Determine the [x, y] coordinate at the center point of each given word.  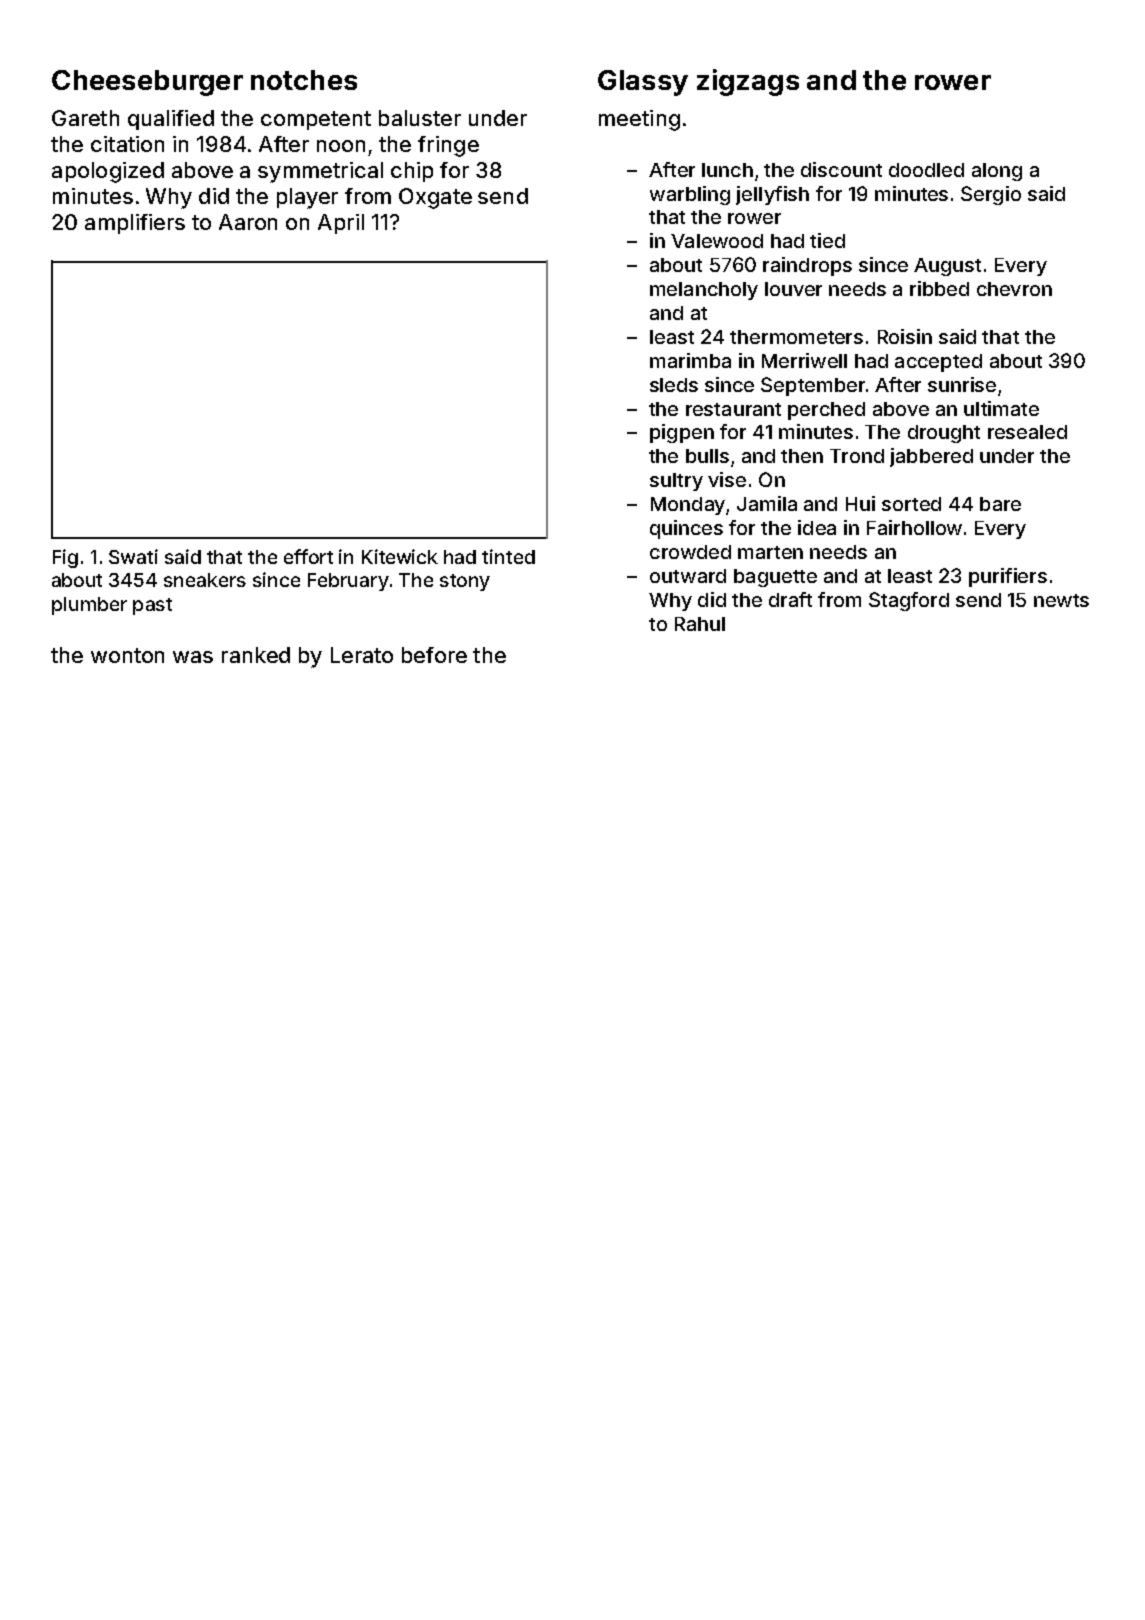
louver [793, 289]
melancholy [704, 291]
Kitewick [400, 556]
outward [688, 576]
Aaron [248, 222]
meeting [639, 120]
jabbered [931, 457]
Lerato [362, 655]
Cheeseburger [147, 83]
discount [841, 169]
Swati [133, 556]
